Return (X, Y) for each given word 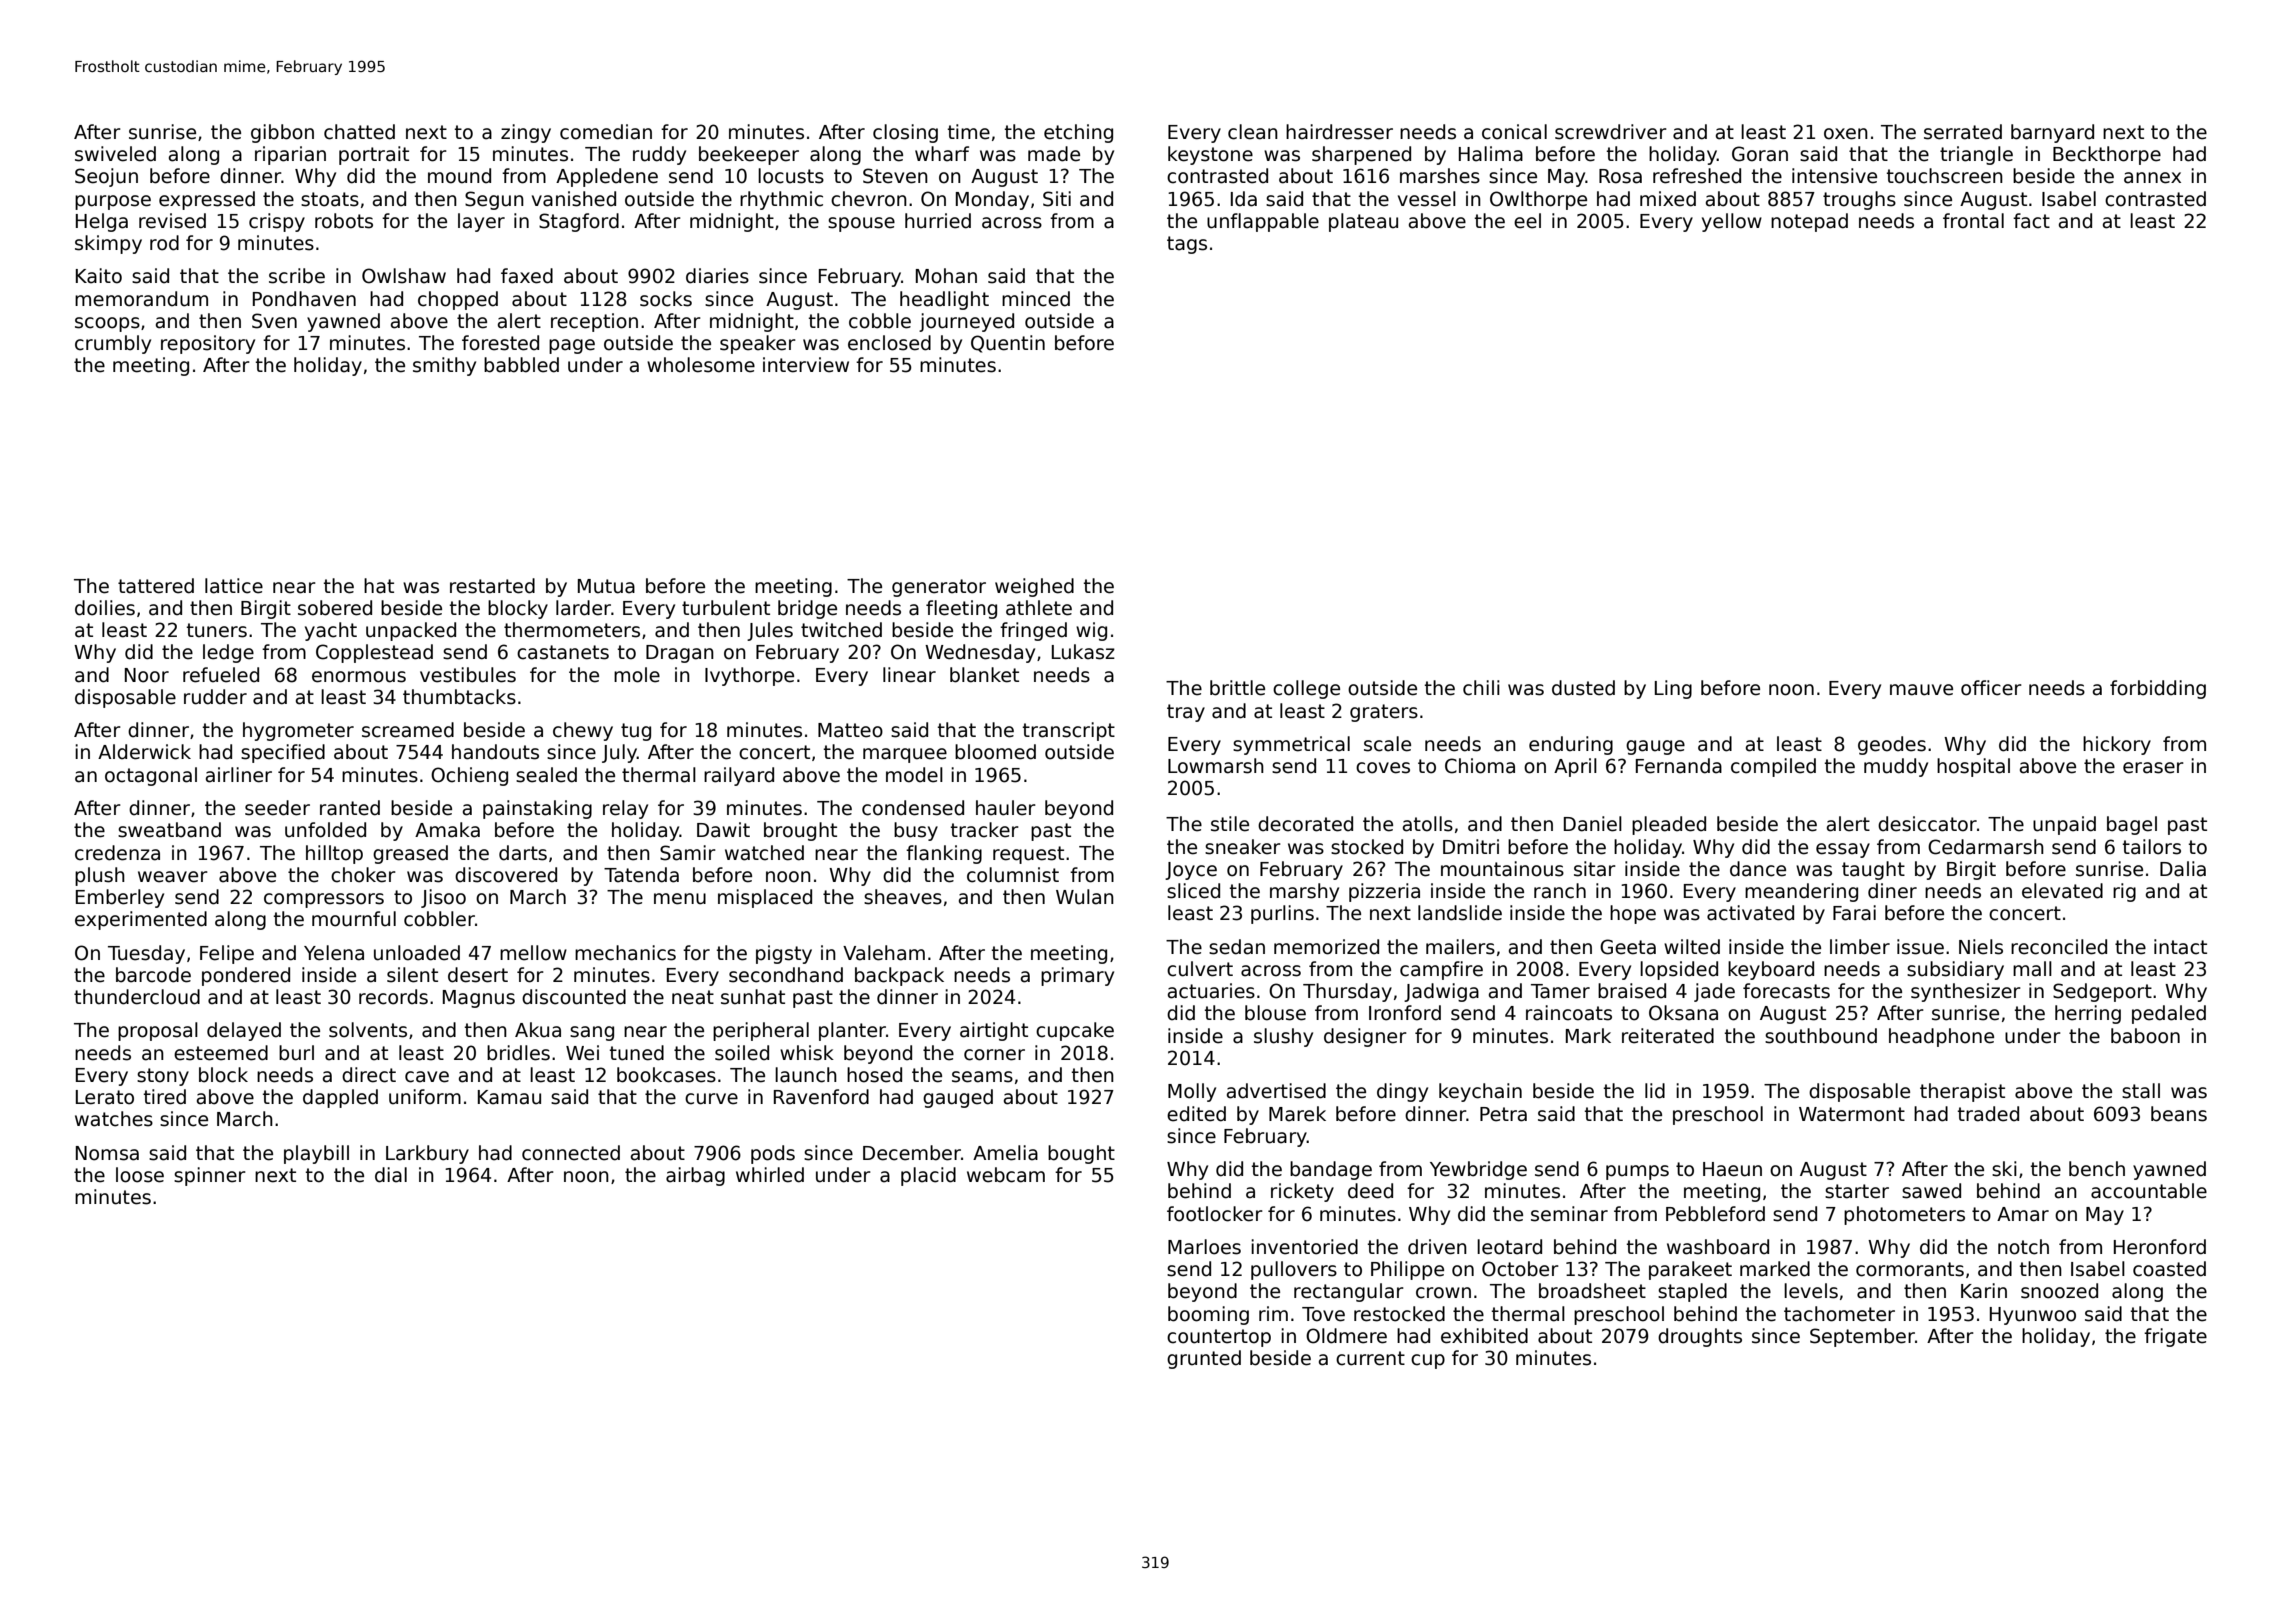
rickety (1302, 1192)
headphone (1941, 1037)
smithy (444, 366)
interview (806, 365)
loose (140, 1175)
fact (2031, 221)
